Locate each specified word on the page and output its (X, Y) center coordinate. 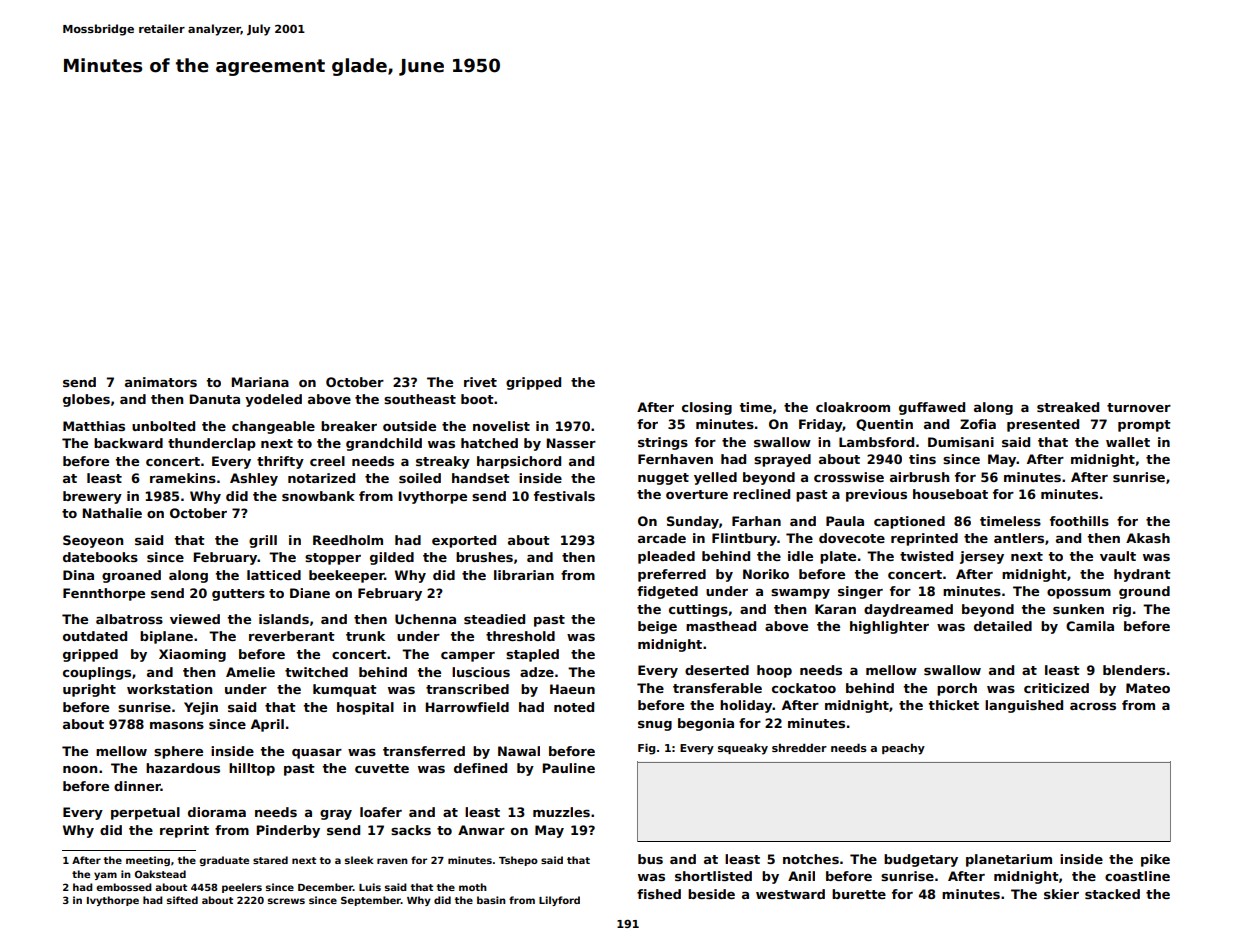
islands (284, 619)
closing (707, 408)
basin (491, 900)
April (267, 725)
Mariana (260, 382)
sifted (182, 900)
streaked (1068, 407)
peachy (903, 749)
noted (574, 707)
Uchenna (425, 619)
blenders (1134, 670)
